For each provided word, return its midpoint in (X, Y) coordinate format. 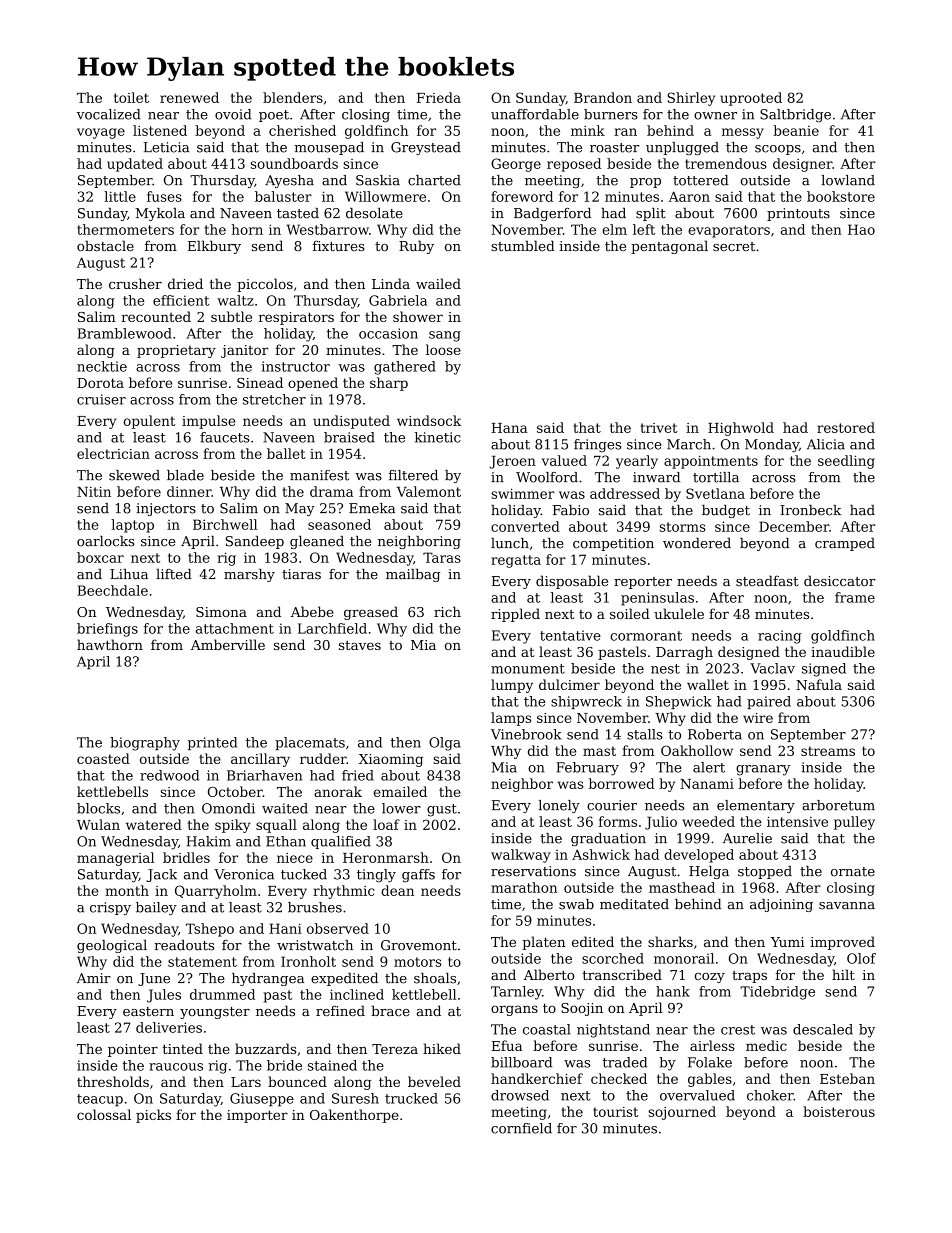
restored (846, 427)
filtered (413, 475)
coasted (103, 758)
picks (153, 1116)
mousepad (329, 148)
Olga (445, 744)
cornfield (521, 1128)
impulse (208, 422)
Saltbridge (795, 116)
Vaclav (772, 668)
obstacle (105, 245)
